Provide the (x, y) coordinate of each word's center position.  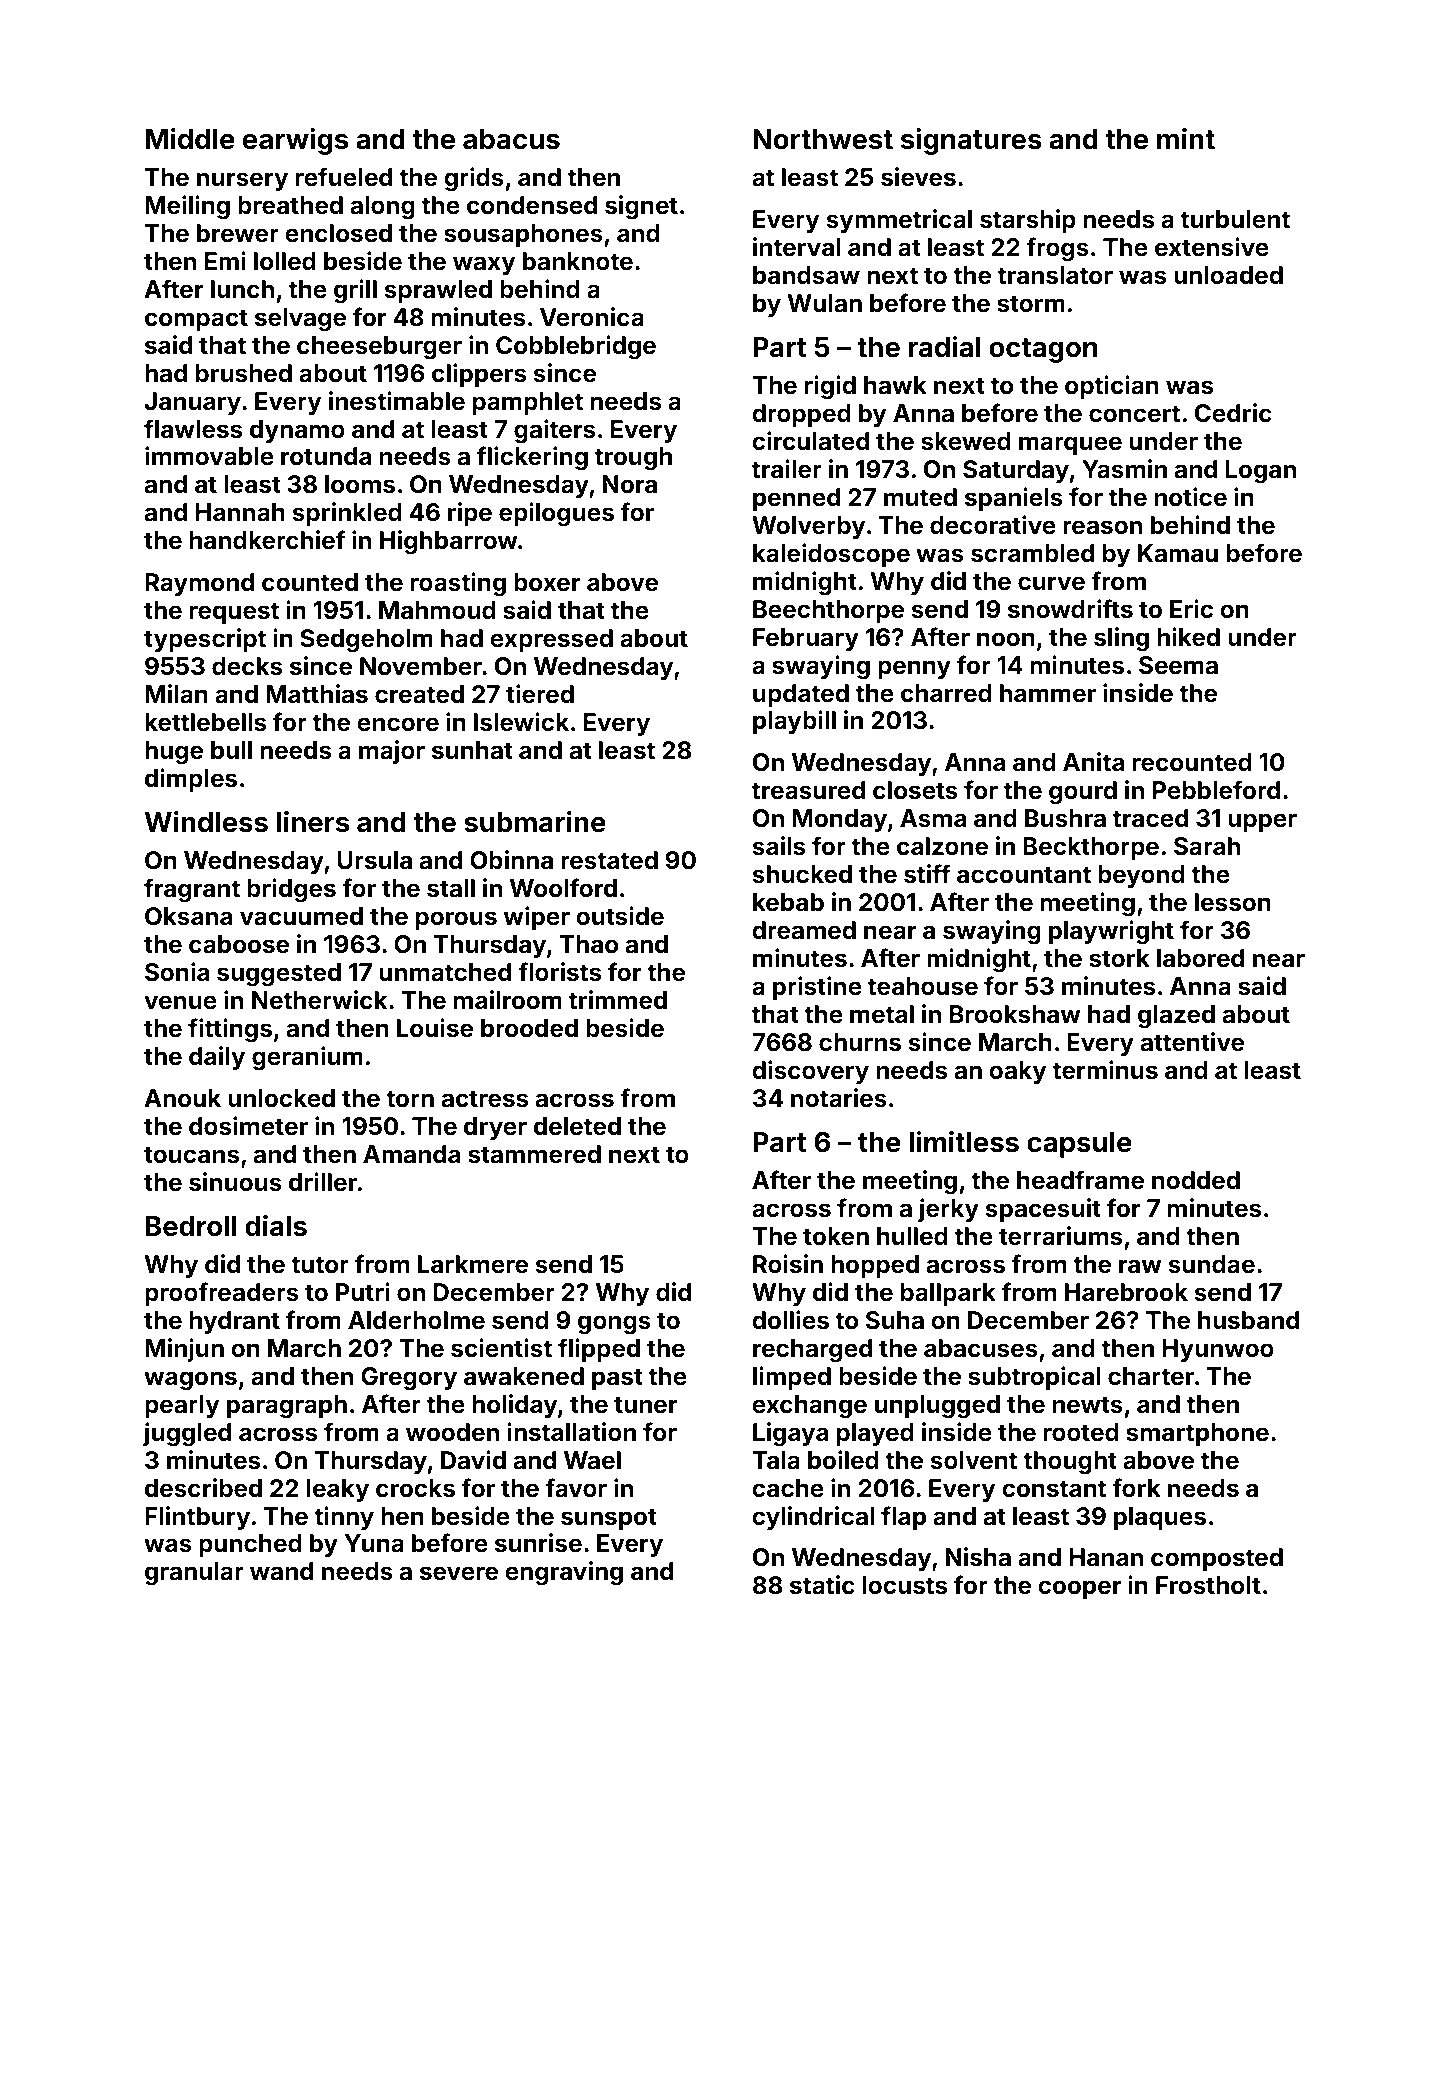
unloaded (1228, 275)
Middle (190, 139)
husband (1248, 1320)
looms (360, 484)
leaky (338, 1490)
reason (1102, 527)
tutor (320, 1265)
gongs (614, 1324)
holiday (514, 1406)
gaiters (554, 431)
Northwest (823, 139)
